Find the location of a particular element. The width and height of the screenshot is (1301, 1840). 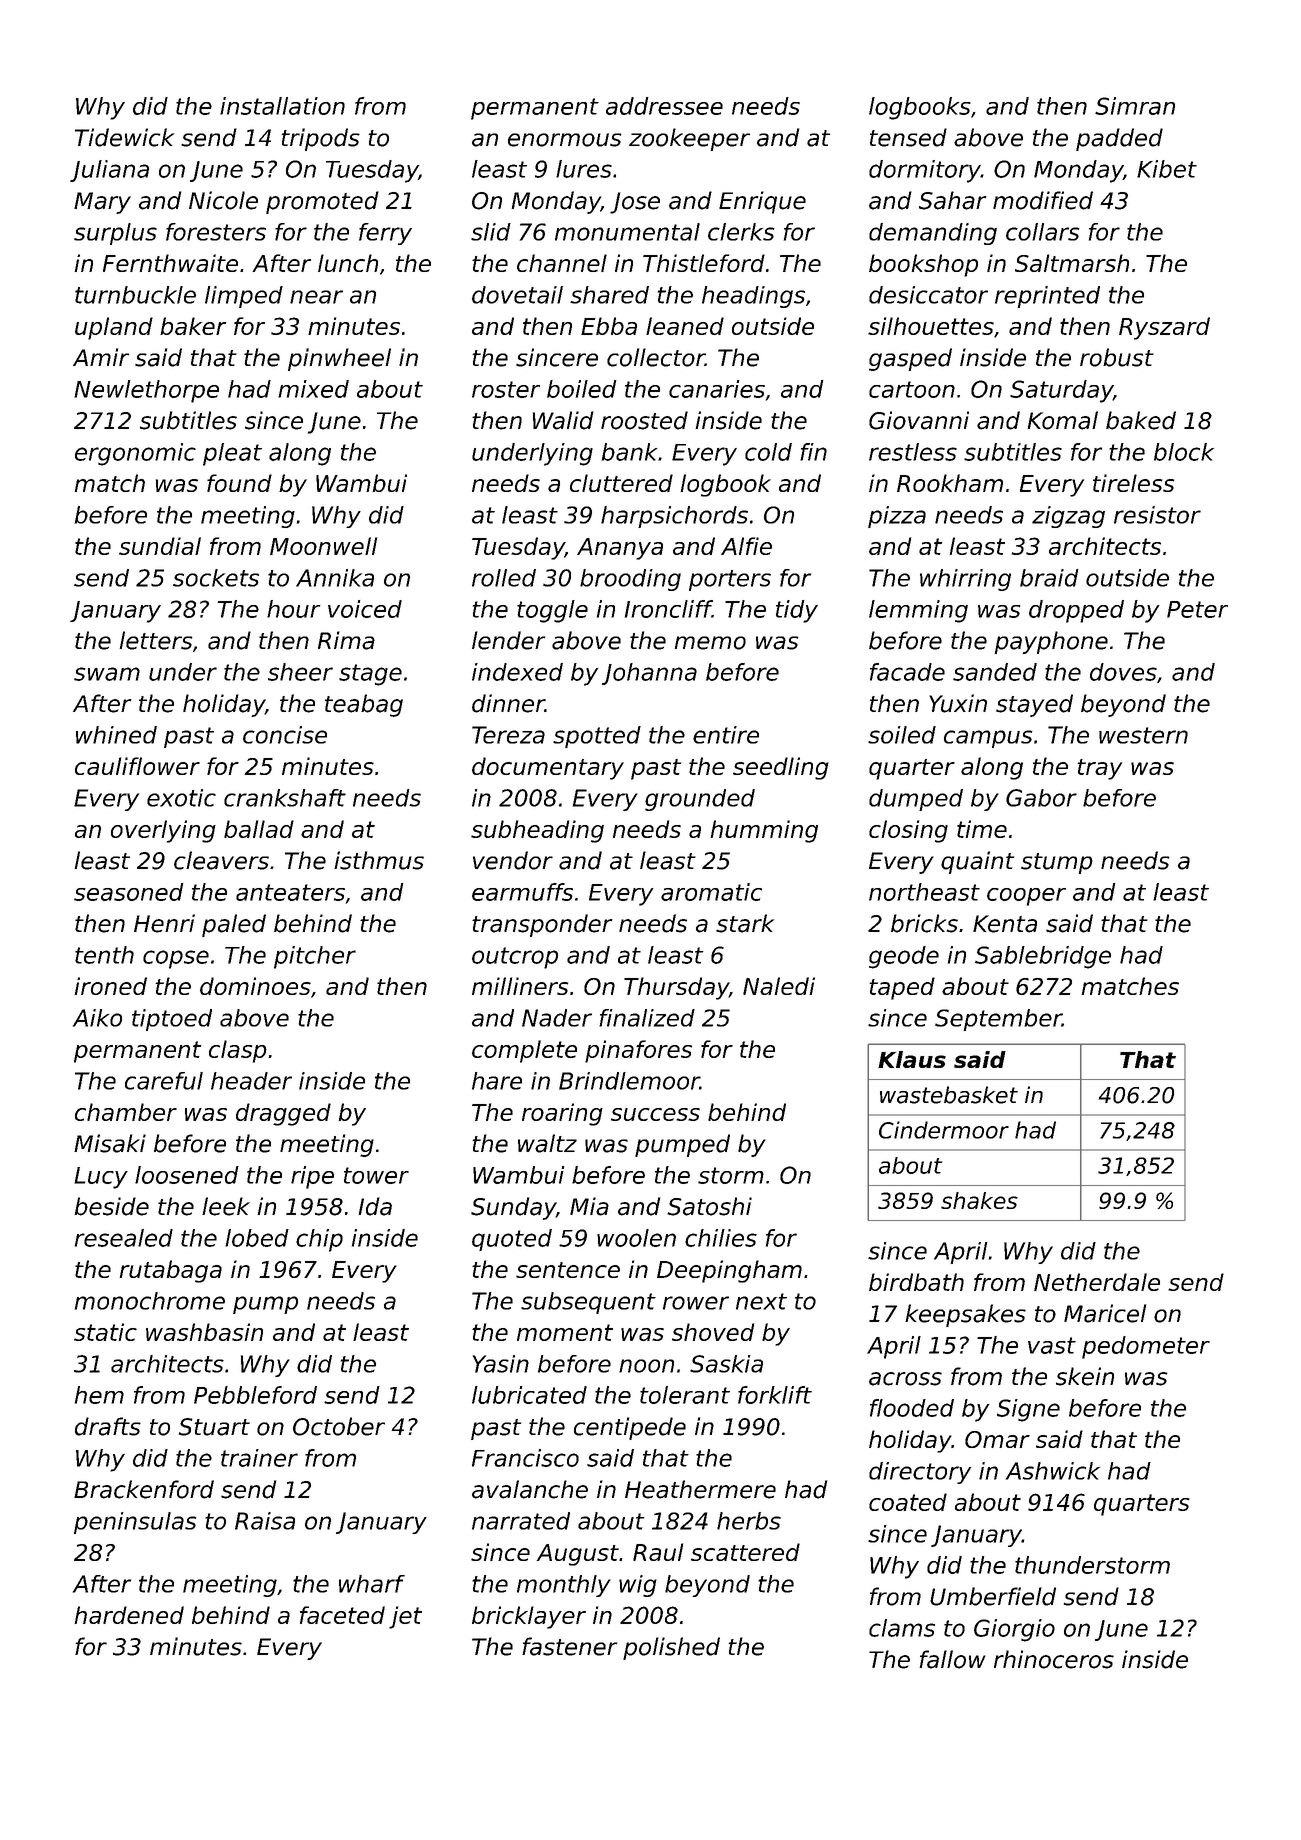

Pebbleford is located at coordinates (255, 1395).
